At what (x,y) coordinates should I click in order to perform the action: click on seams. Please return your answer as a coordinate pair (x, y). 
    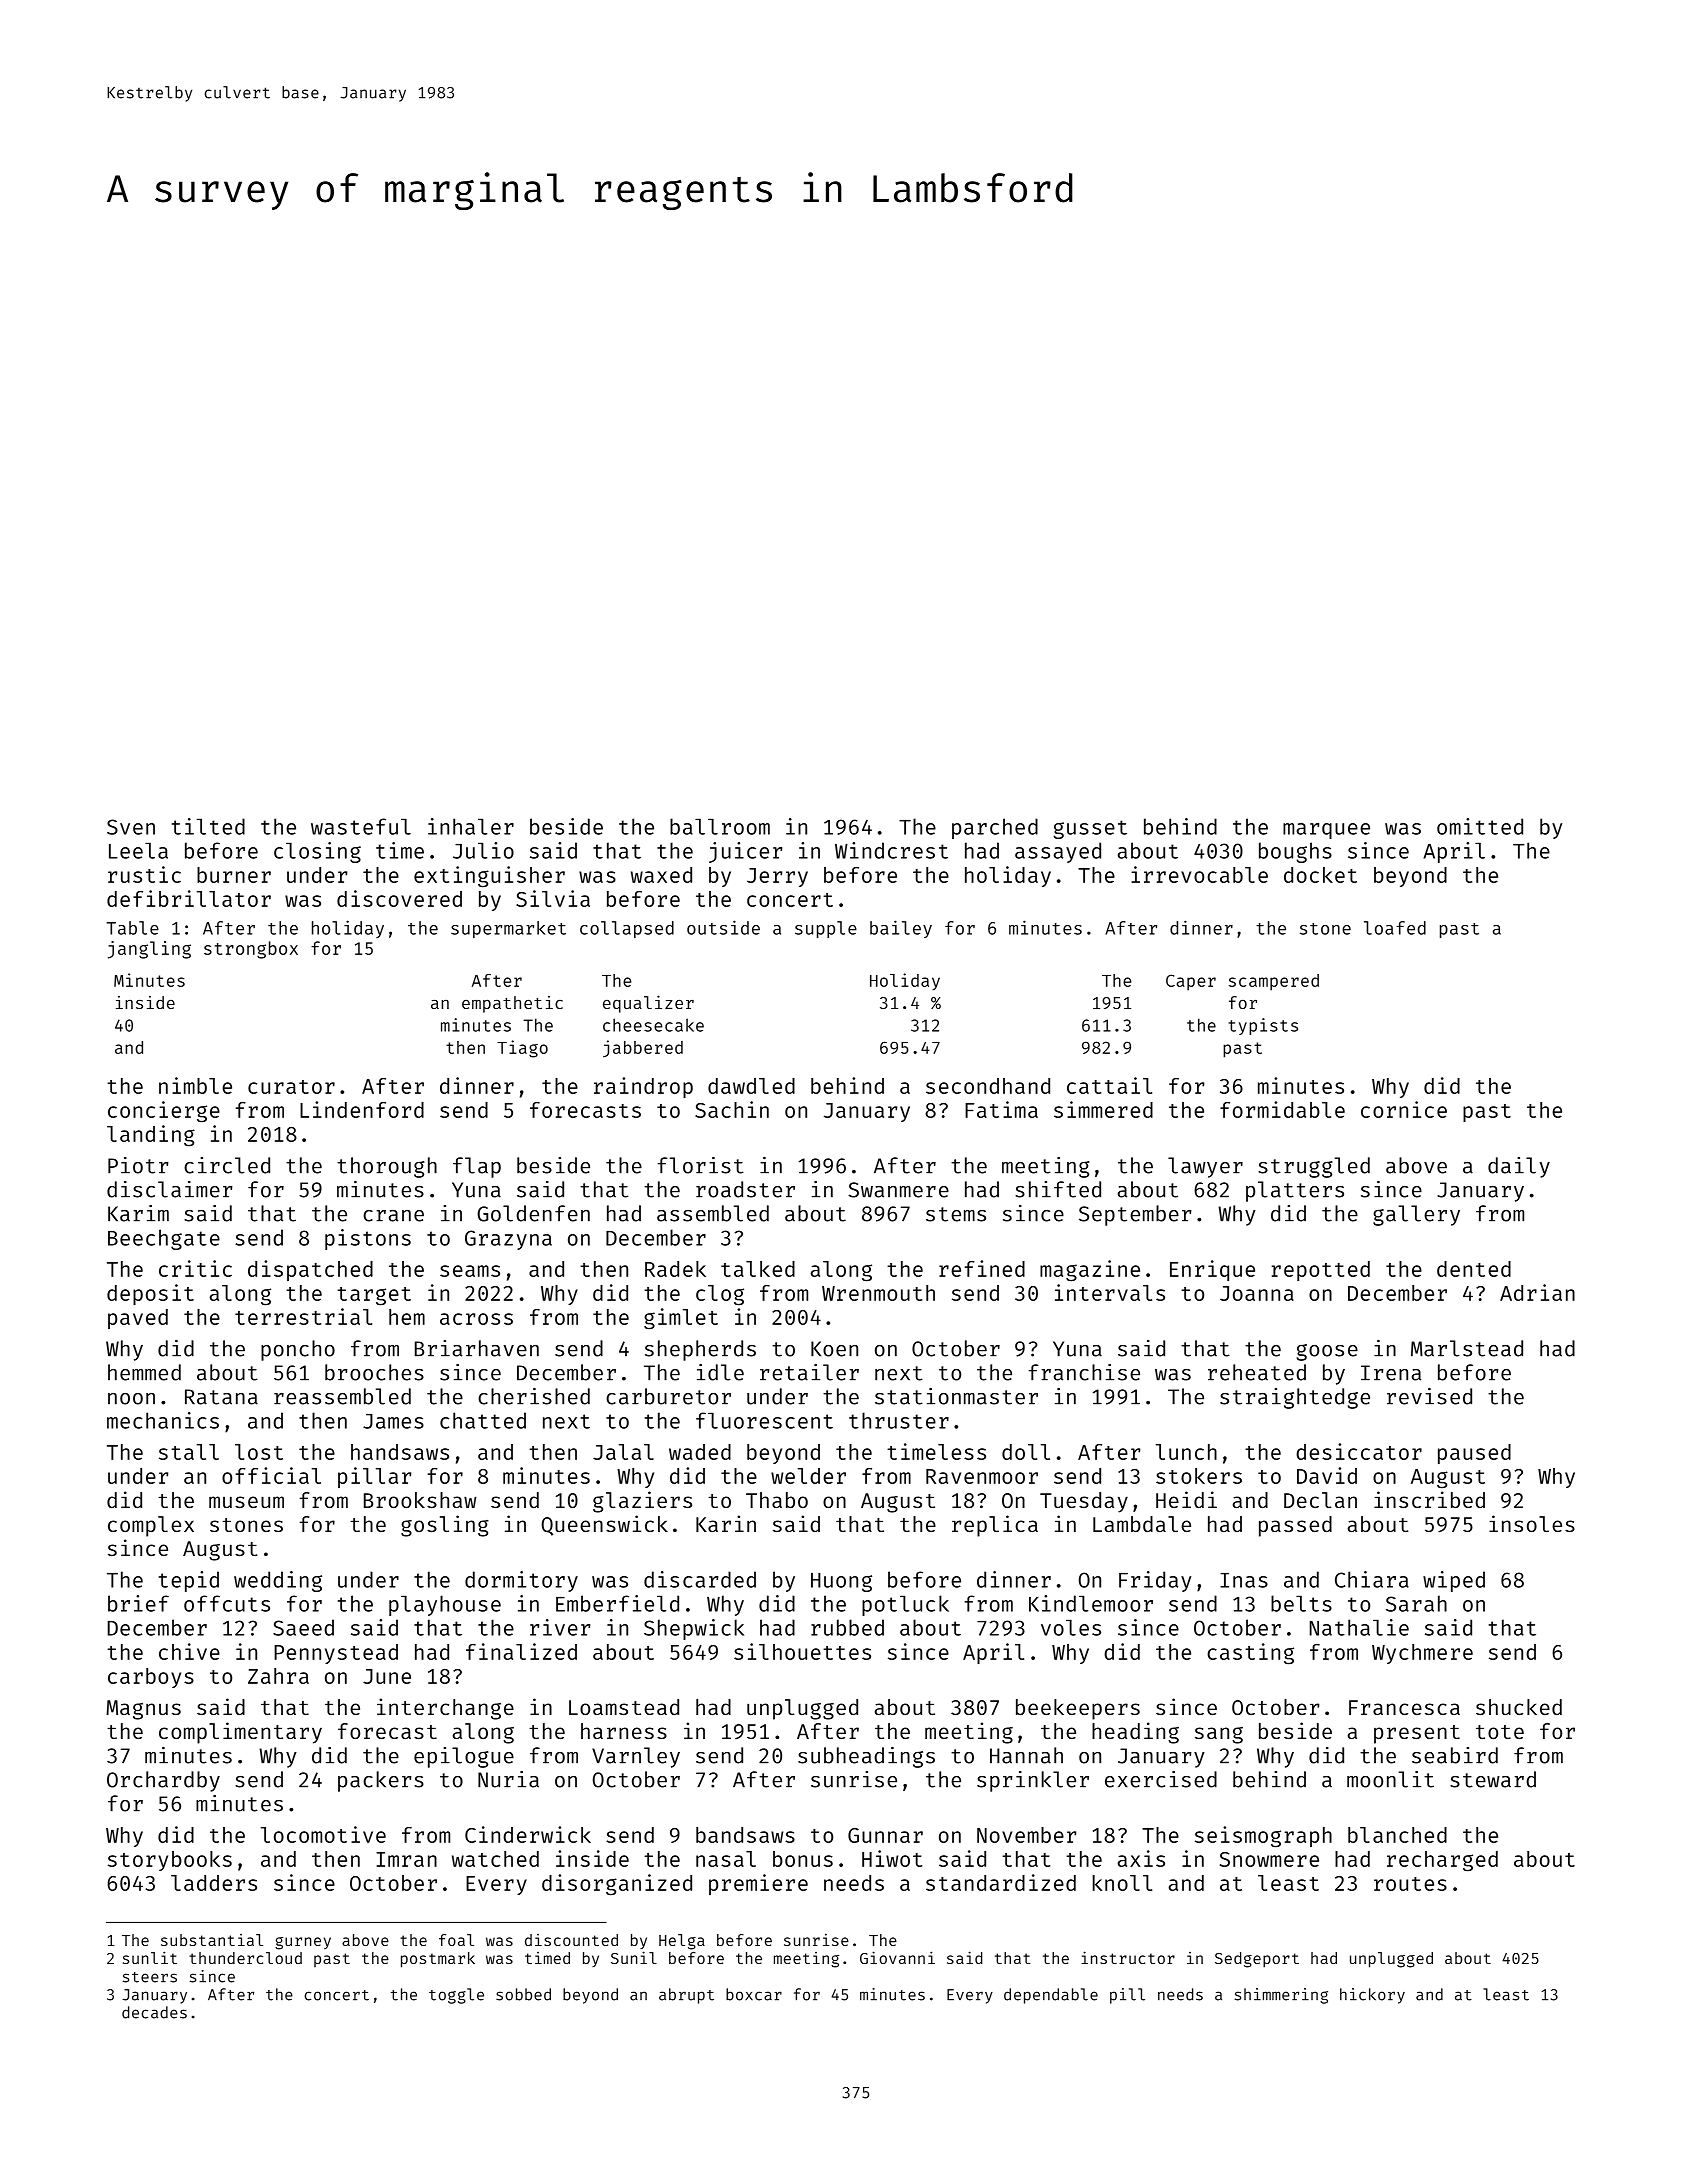
    Looking at the image, I should click on (470, 1271).
